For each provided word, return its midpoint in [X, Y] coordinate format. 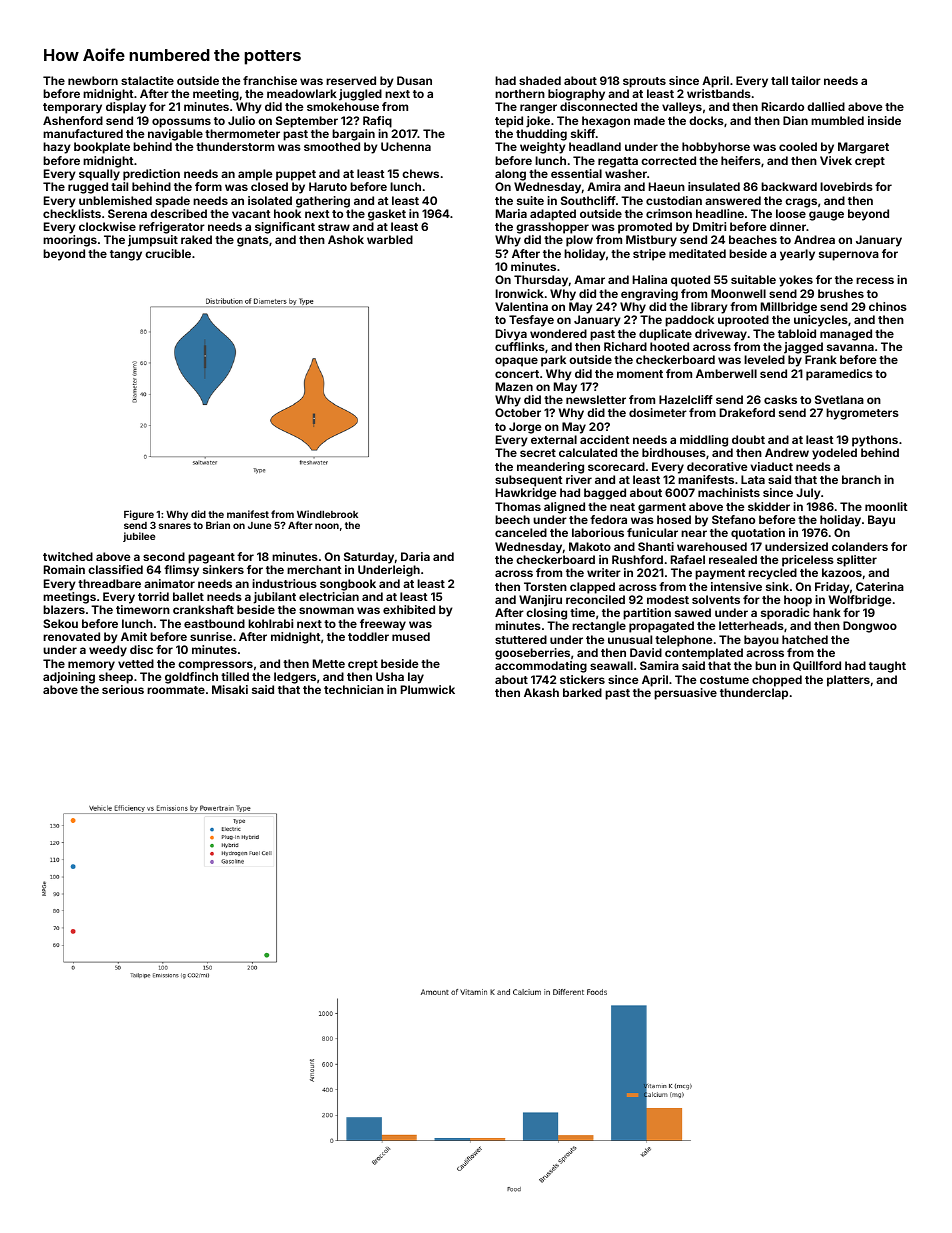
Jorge [525, 428]
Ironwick [520, 293]
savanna [850, 347]
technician [354, 689]
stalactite [147, 80]
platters [848, 681]
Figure [139, 515]
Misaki [230, 689]
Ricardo [783, 106]
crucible [168, 253]
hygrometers [862, 414]
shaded [540, 80]
